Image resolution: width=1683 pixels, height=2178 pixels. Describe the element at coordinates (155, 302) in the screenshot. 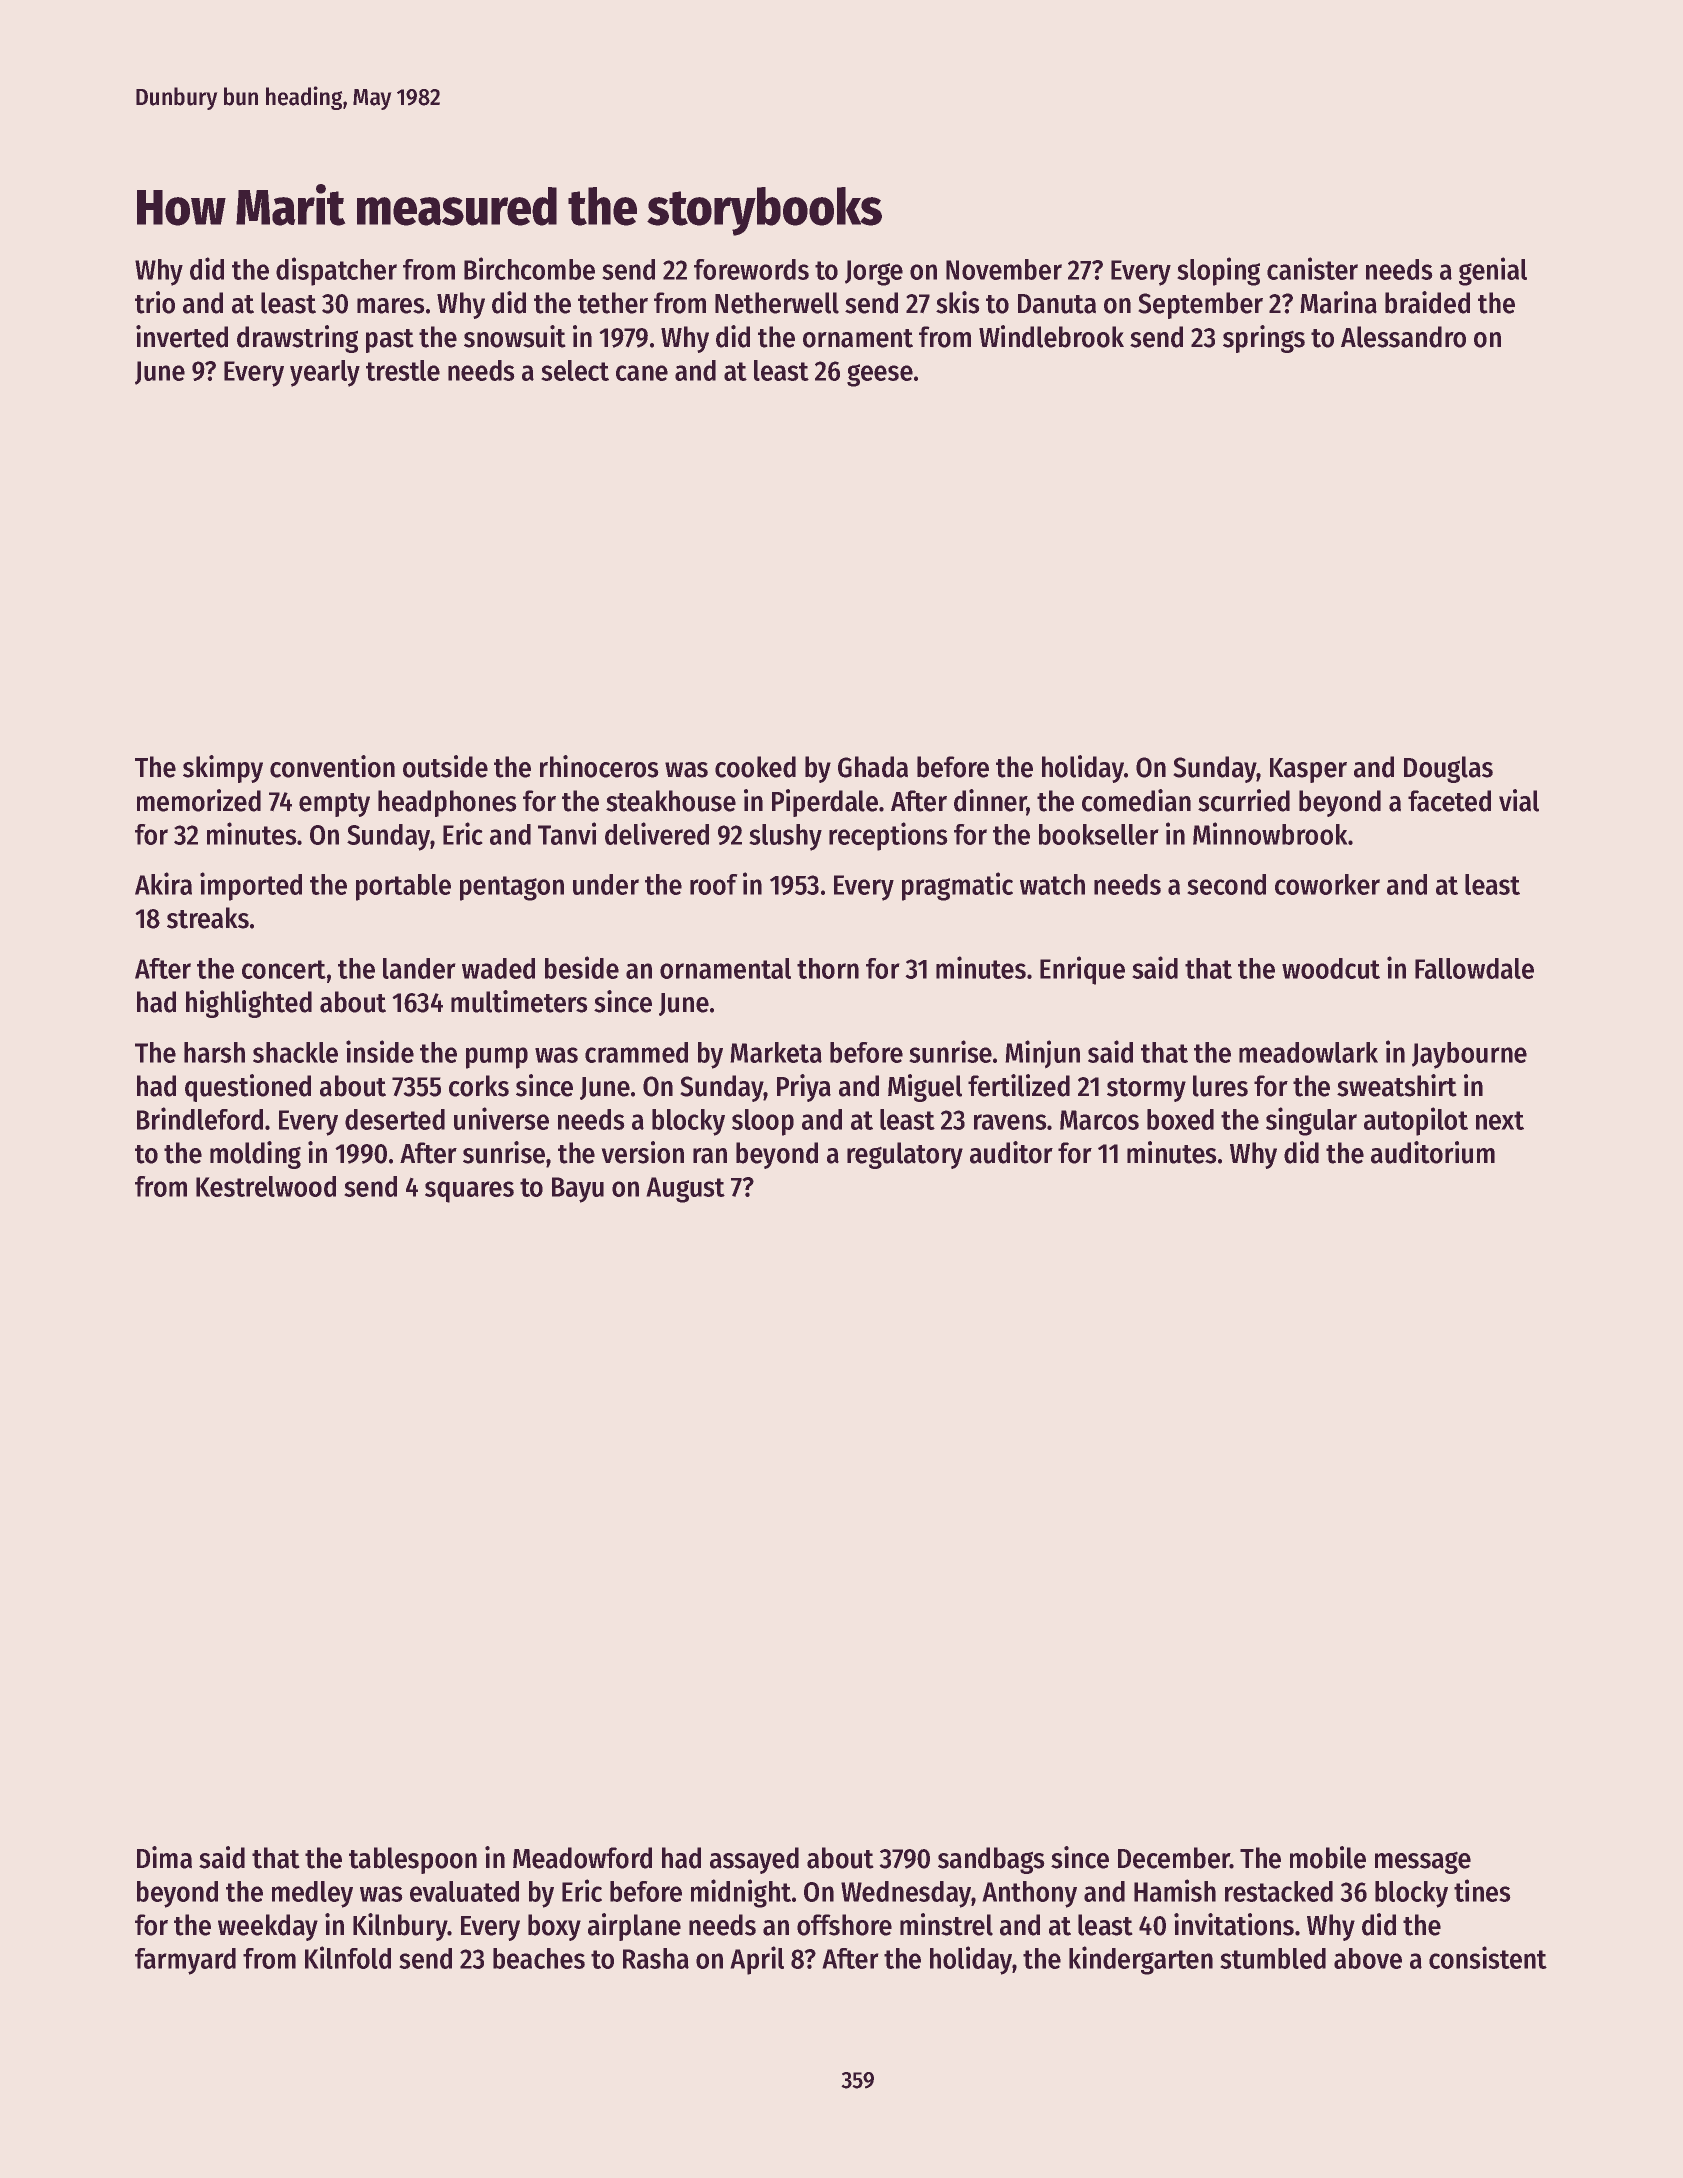

I see `trio` at that location.
